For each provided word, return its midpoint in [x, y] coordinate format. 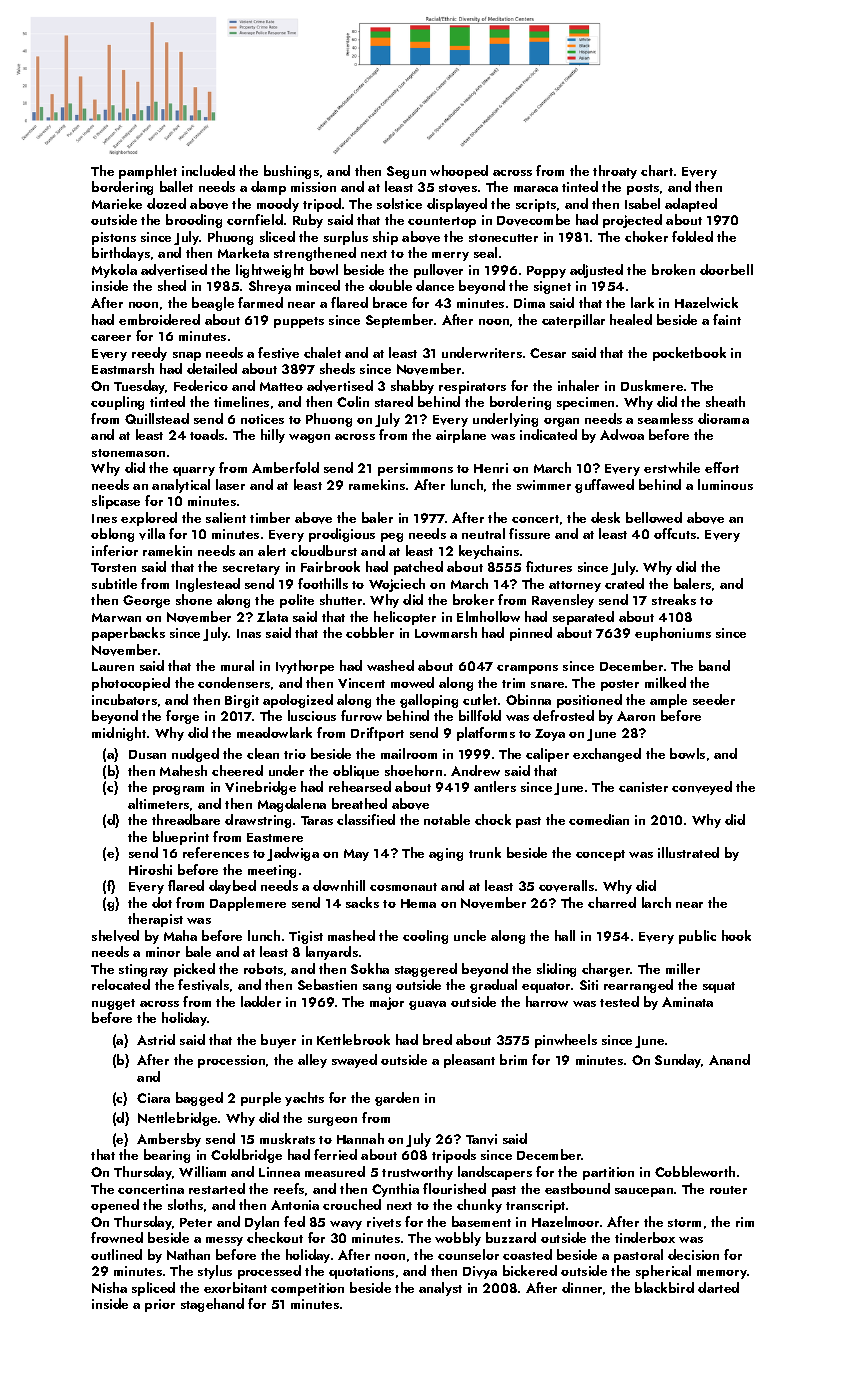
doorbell [726, 269]
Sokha [370, 968]
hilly [273, 436]
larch [656, 902]
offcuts [675, 533]
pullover [438, 271]
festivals [203, 985]
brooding [194, 221]
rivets [384, 1222]
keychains [489, 552]
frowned [117, 1237]
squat [719, 987]
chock [493, 819]
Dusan [147, 754]
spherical [663, 1272]
